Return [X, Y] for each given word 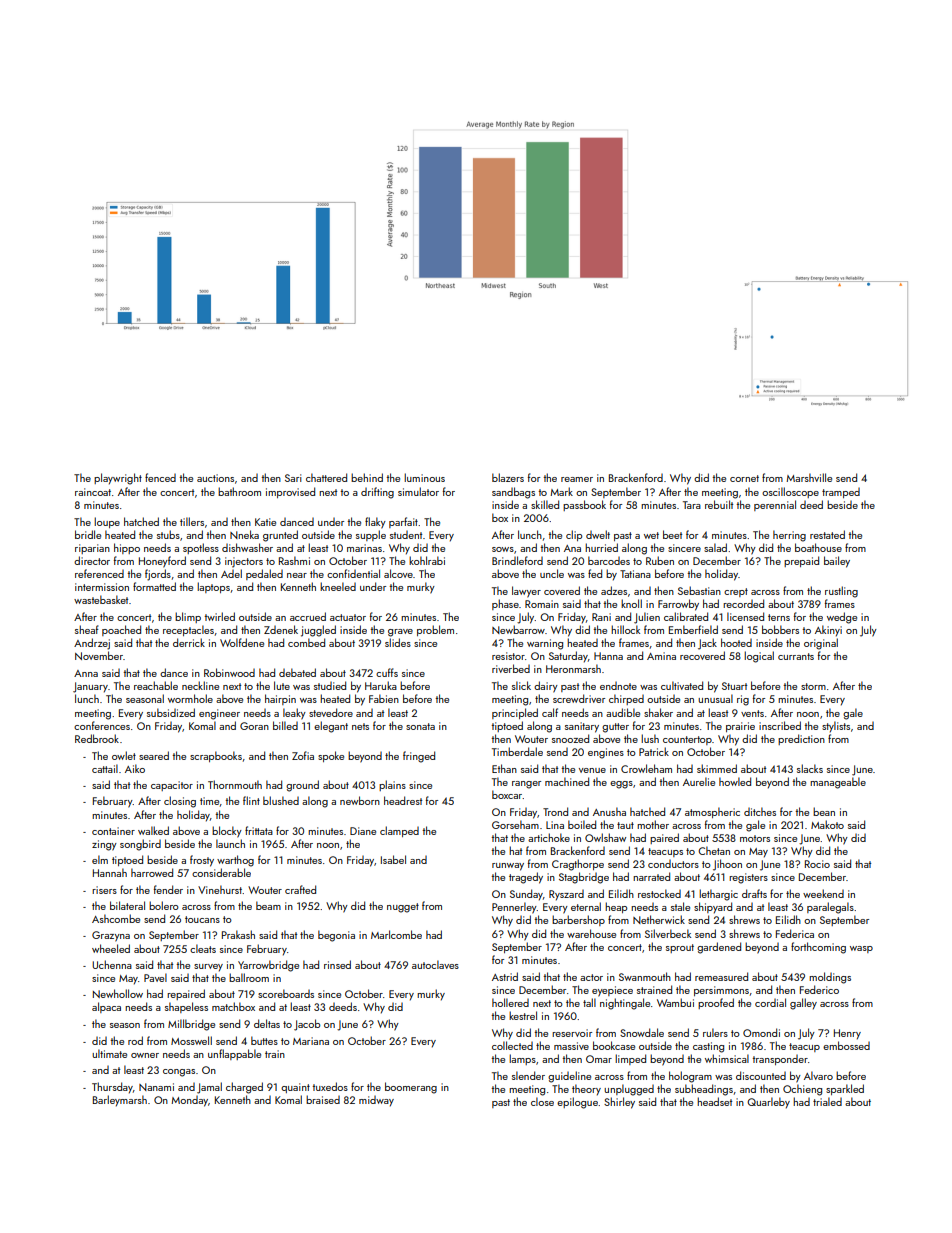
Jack [707, 644]
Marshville [809, 477]
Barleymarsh [120, 1101]
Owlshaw [605, 837]
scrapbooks [216, 756]
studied [330, 685]
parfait [403, 522]
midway [376, 1101]
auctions [215, 478]
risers [104, 890]
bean [824, 811]
